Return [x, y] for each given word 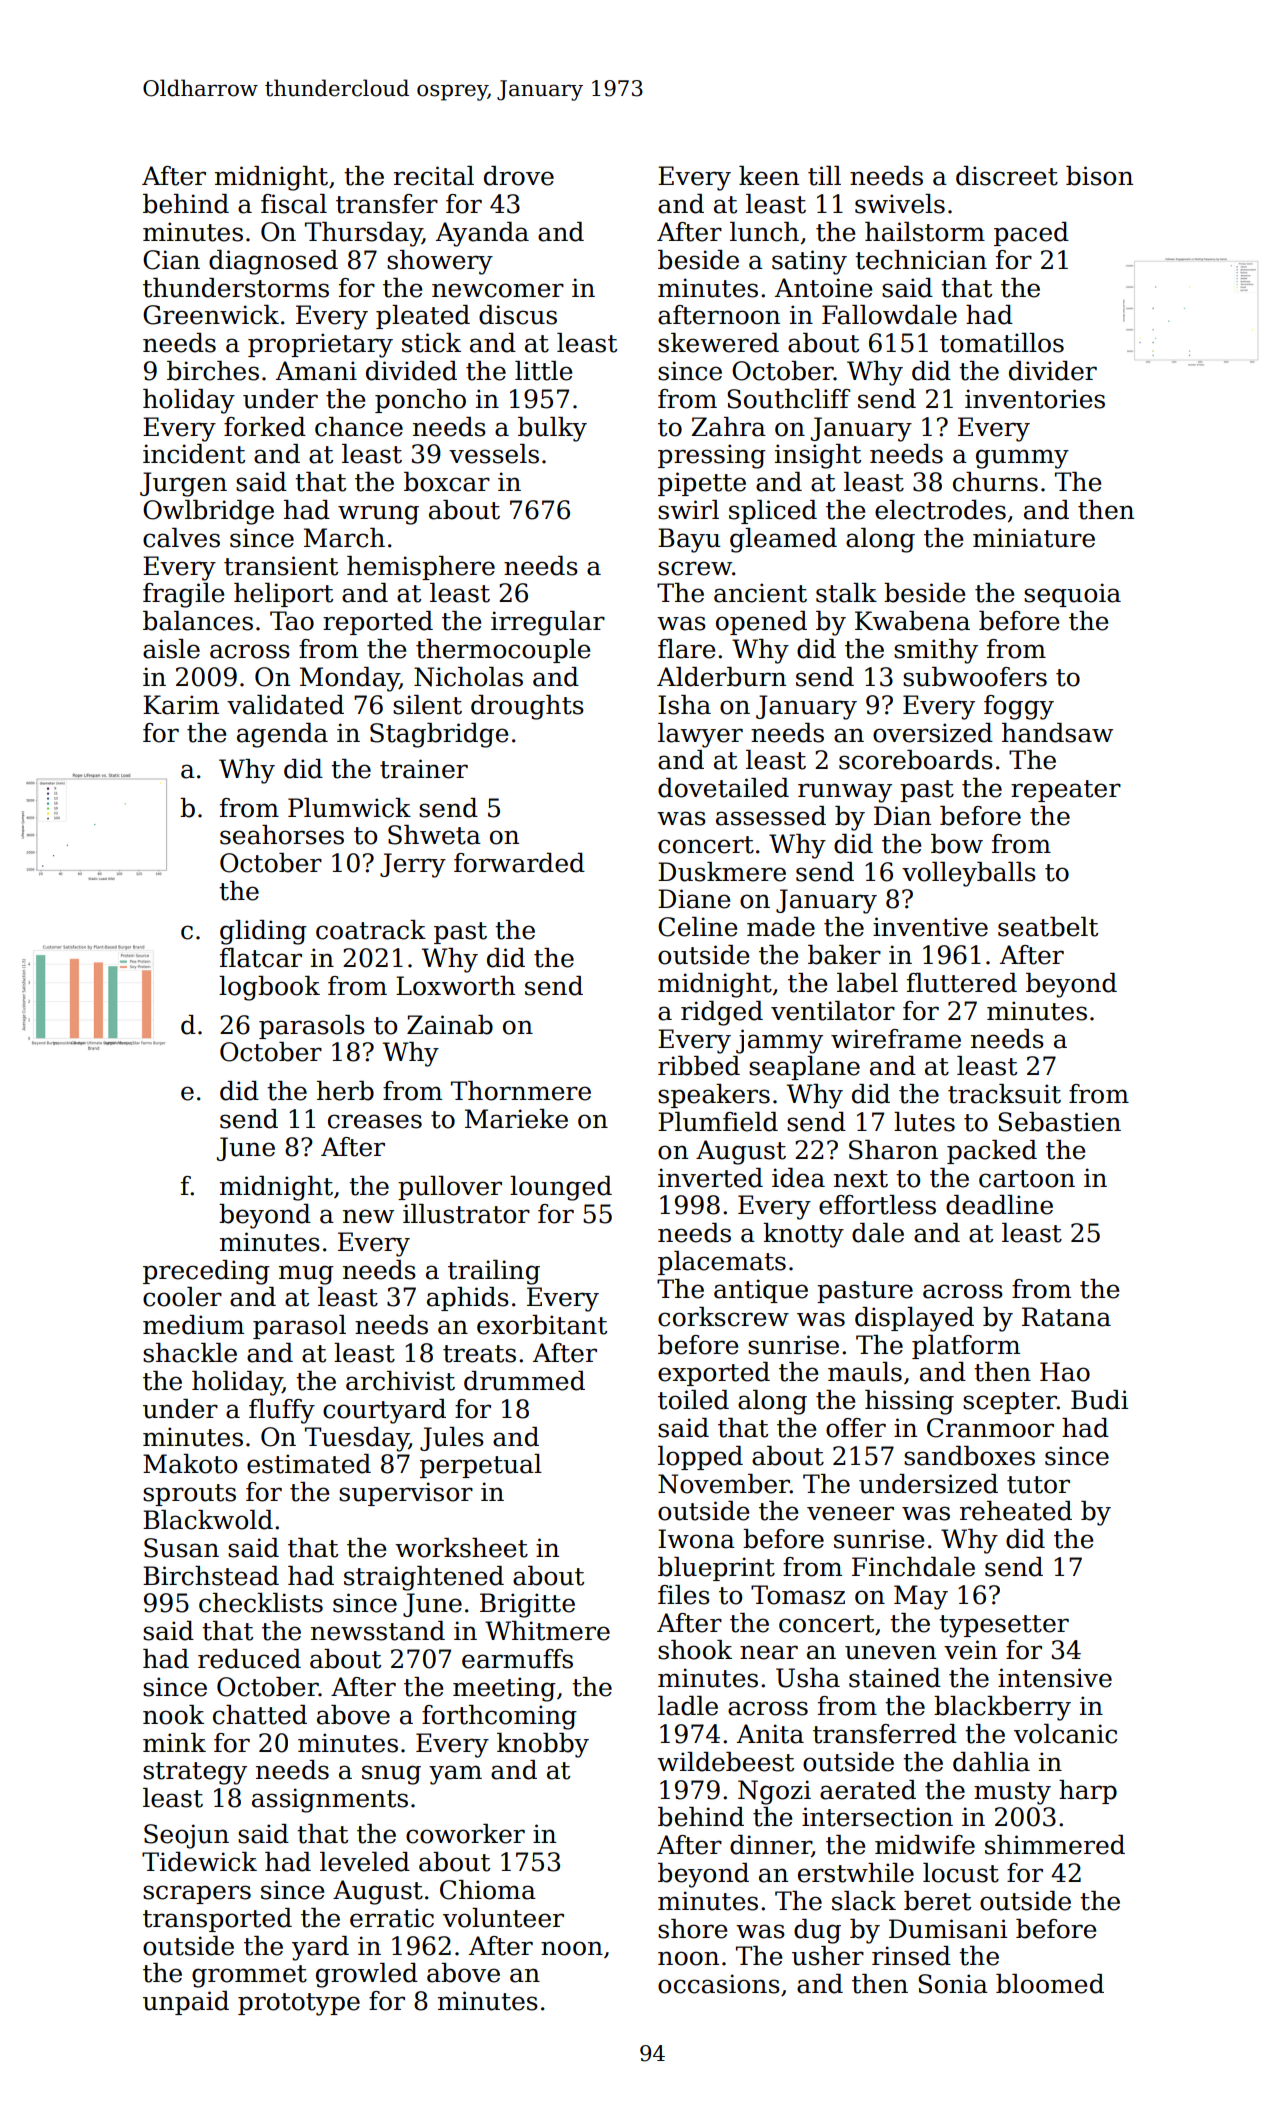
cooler [182, 1297]
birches [213, 371]
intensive [1055, 1678]
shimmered [1055, 1845]
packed [992, 1152]
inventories [1035, 399]
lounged [561, 1188]
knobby [543, 1745]
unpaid [186, 2003]
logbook [269, 988]
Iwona [696, 1539]
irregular [548, 623]
